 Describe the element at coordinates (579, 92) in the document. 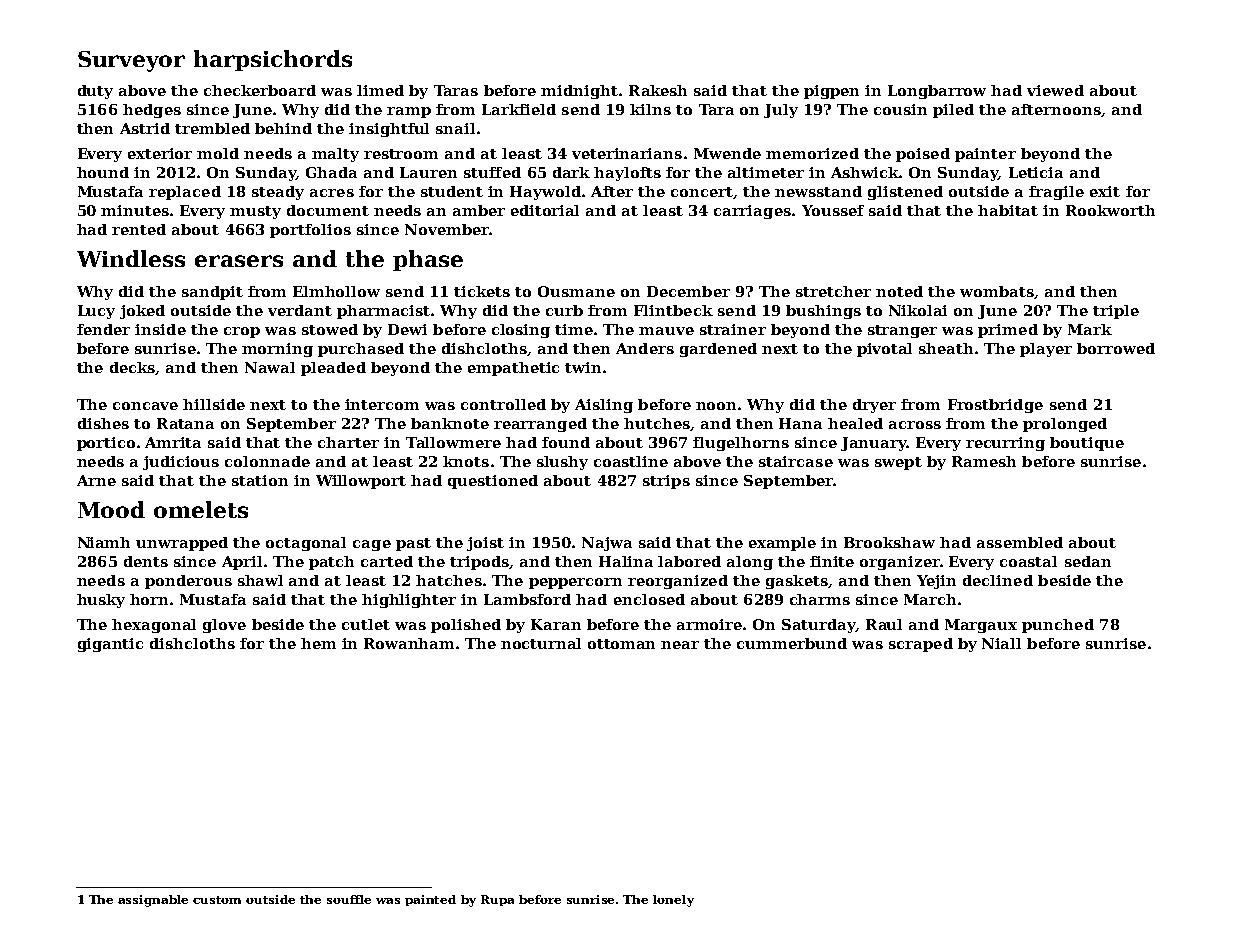

I see `midnight` at that location.
